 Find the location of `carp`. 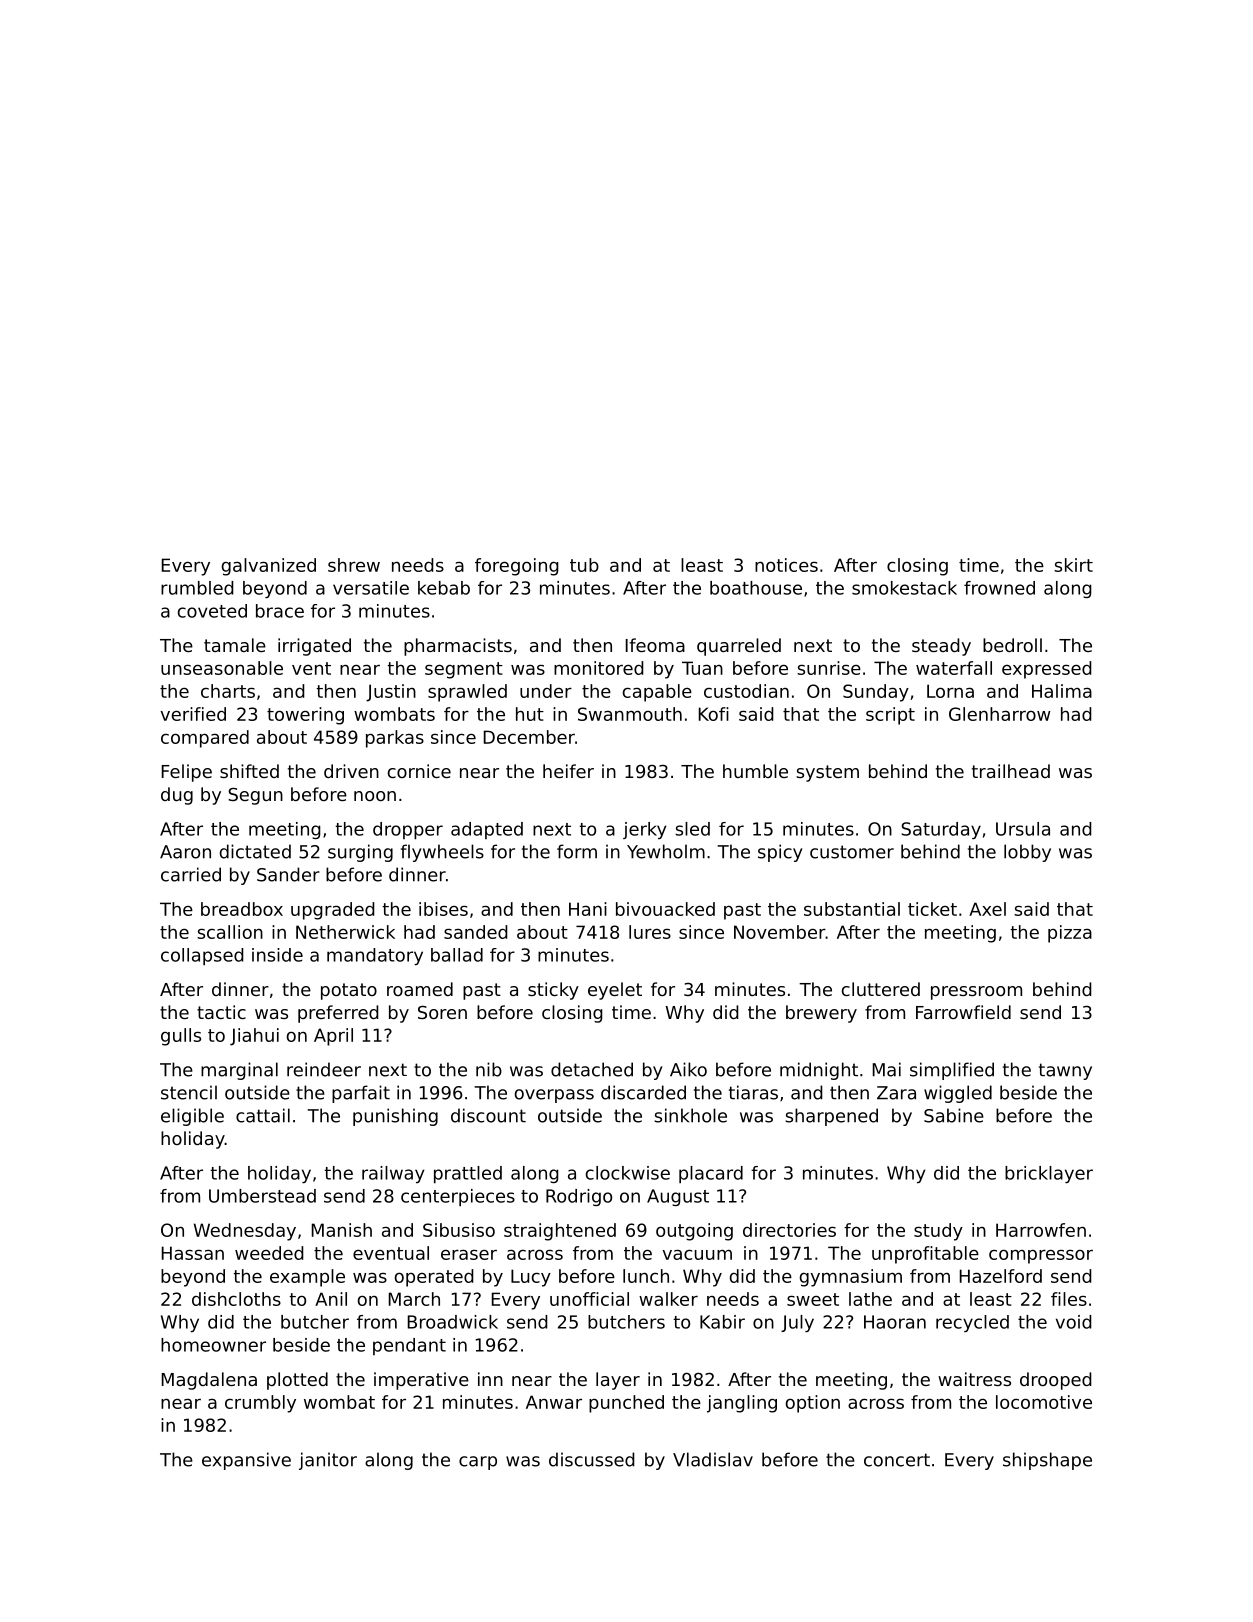

carp is located at coordinates (478, 1463).
